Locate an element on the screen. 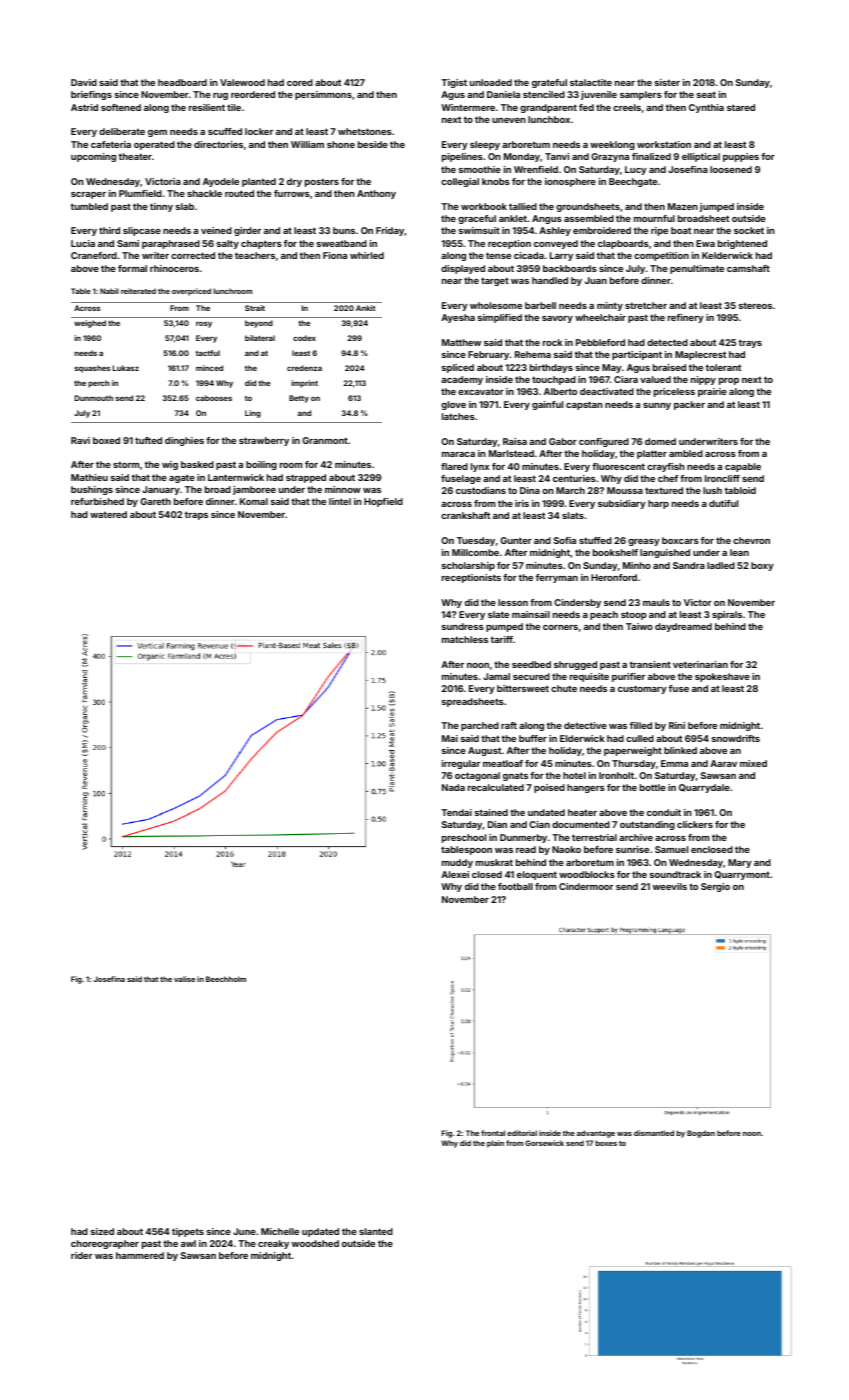  watered is located at coordinates (108, 514).
